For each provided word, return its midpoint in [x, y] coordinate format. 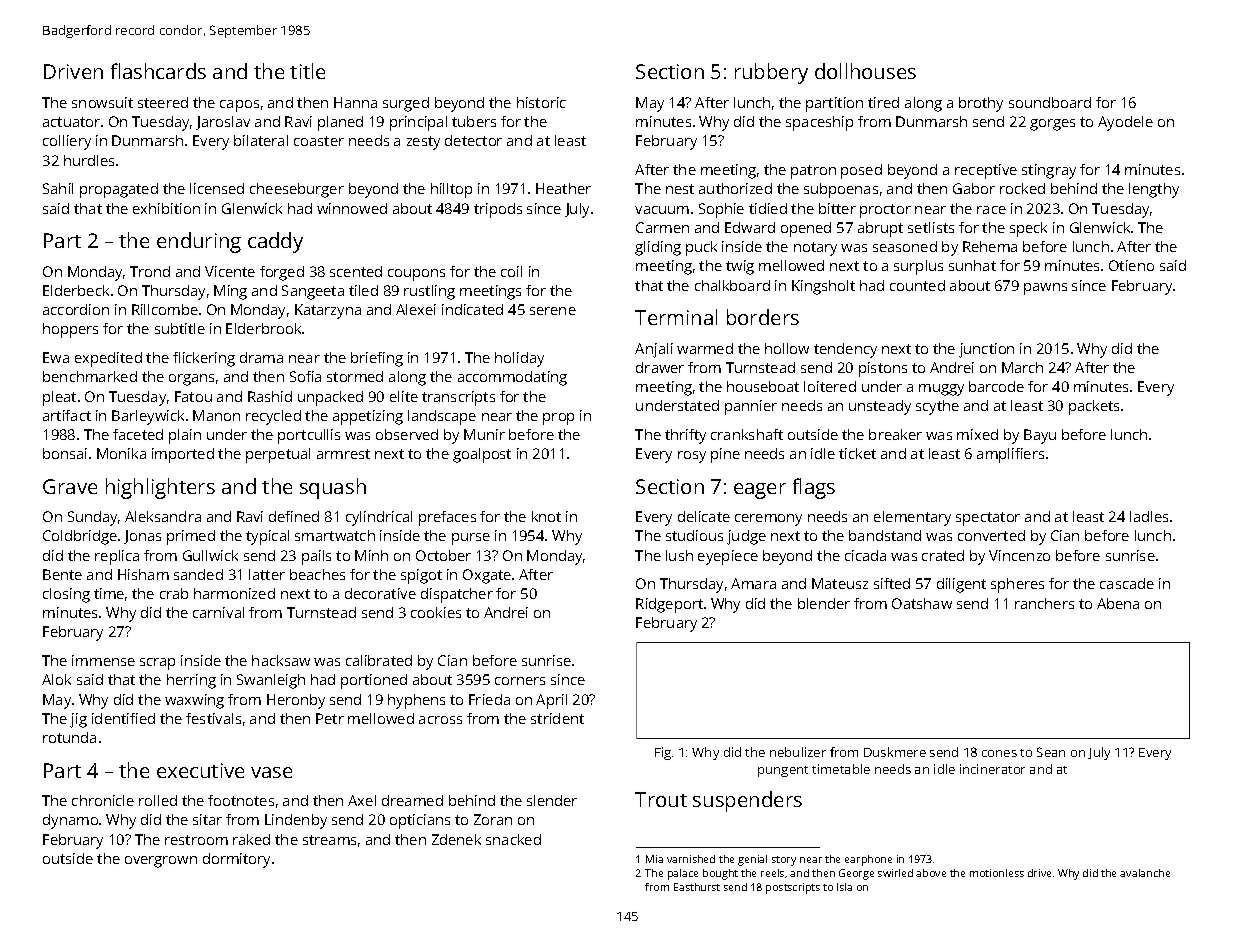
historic [541, 102]
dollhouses [865, 71]
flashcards [158, 71]
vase [271, 772]
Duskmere [895, 752]
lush [679, 555]
